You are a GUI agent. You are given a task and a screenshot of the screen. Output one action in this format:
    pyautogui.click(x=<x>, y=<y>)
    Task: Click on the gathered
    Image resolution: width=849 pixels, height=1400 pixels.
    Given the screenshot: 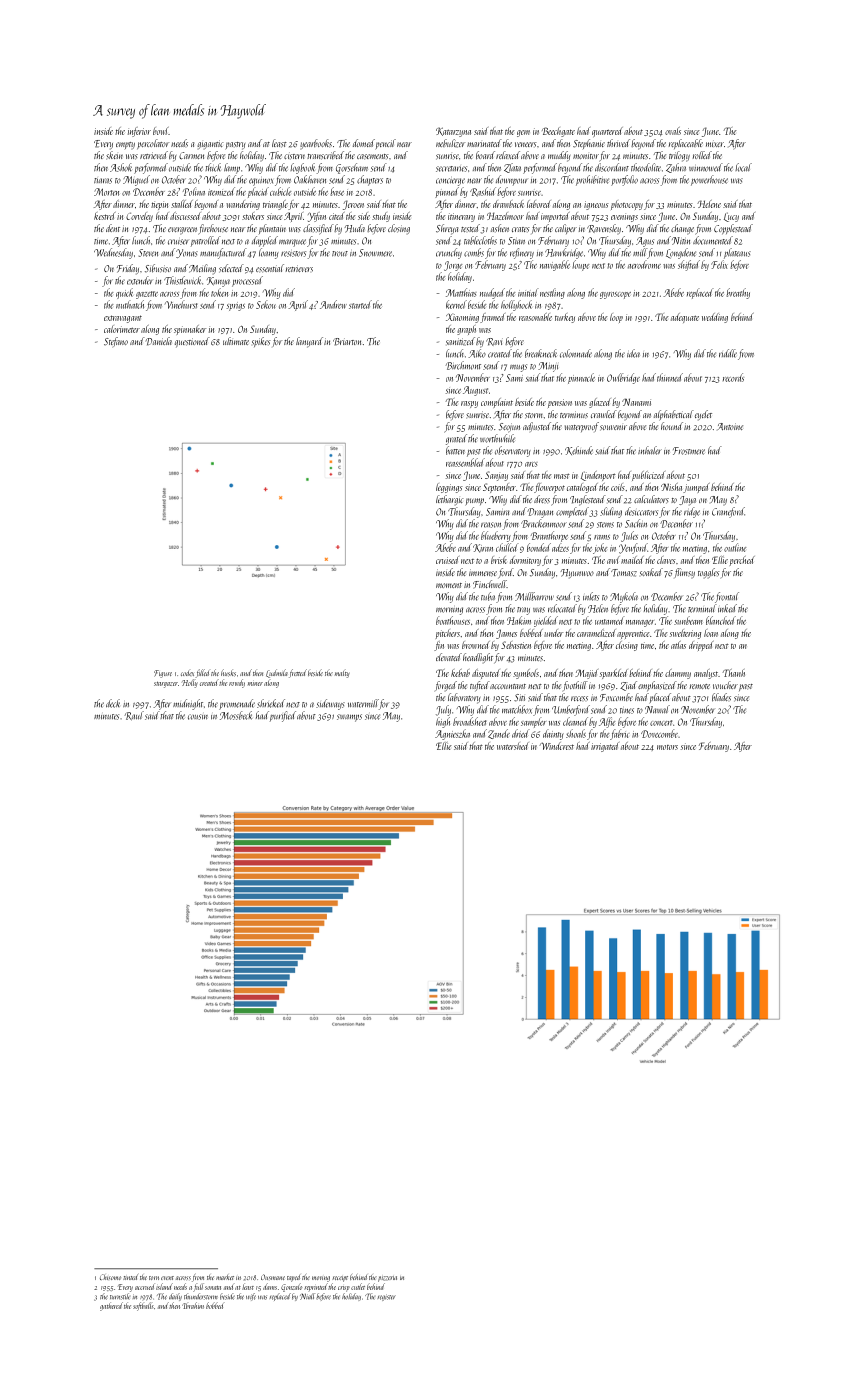 What is the action you would take?
    pyautogui.click(x=111, y=1306)
